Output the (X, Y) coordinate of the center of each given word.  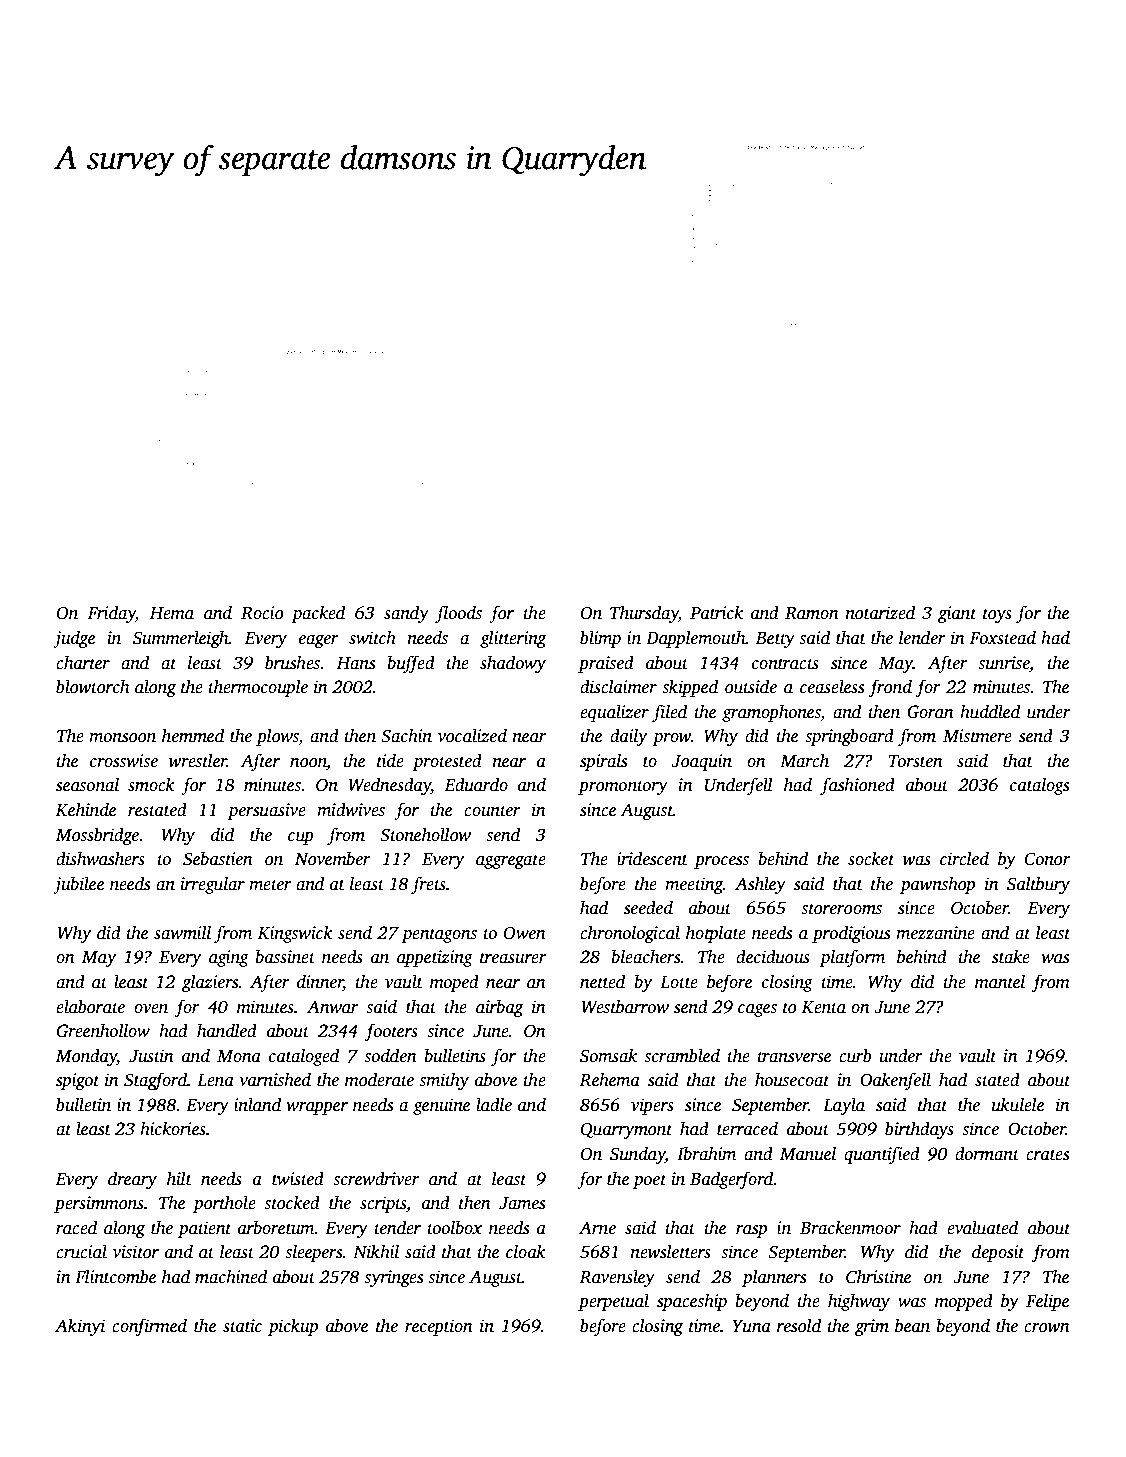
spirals (603, 762)
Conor (1048, 859)
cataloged (304, 1057)
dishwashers (100, 858)
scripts (383, 1204)
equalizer (614, 713)
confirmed (149, 1327)
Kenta (824, 1007)
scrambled (682, 1055)
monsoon (122, 738)
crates (1047, 1155)
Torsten (916, 761)
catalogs (1039, 786)
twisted (298, 1178)
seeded (648, 907)
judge (74, 639)
